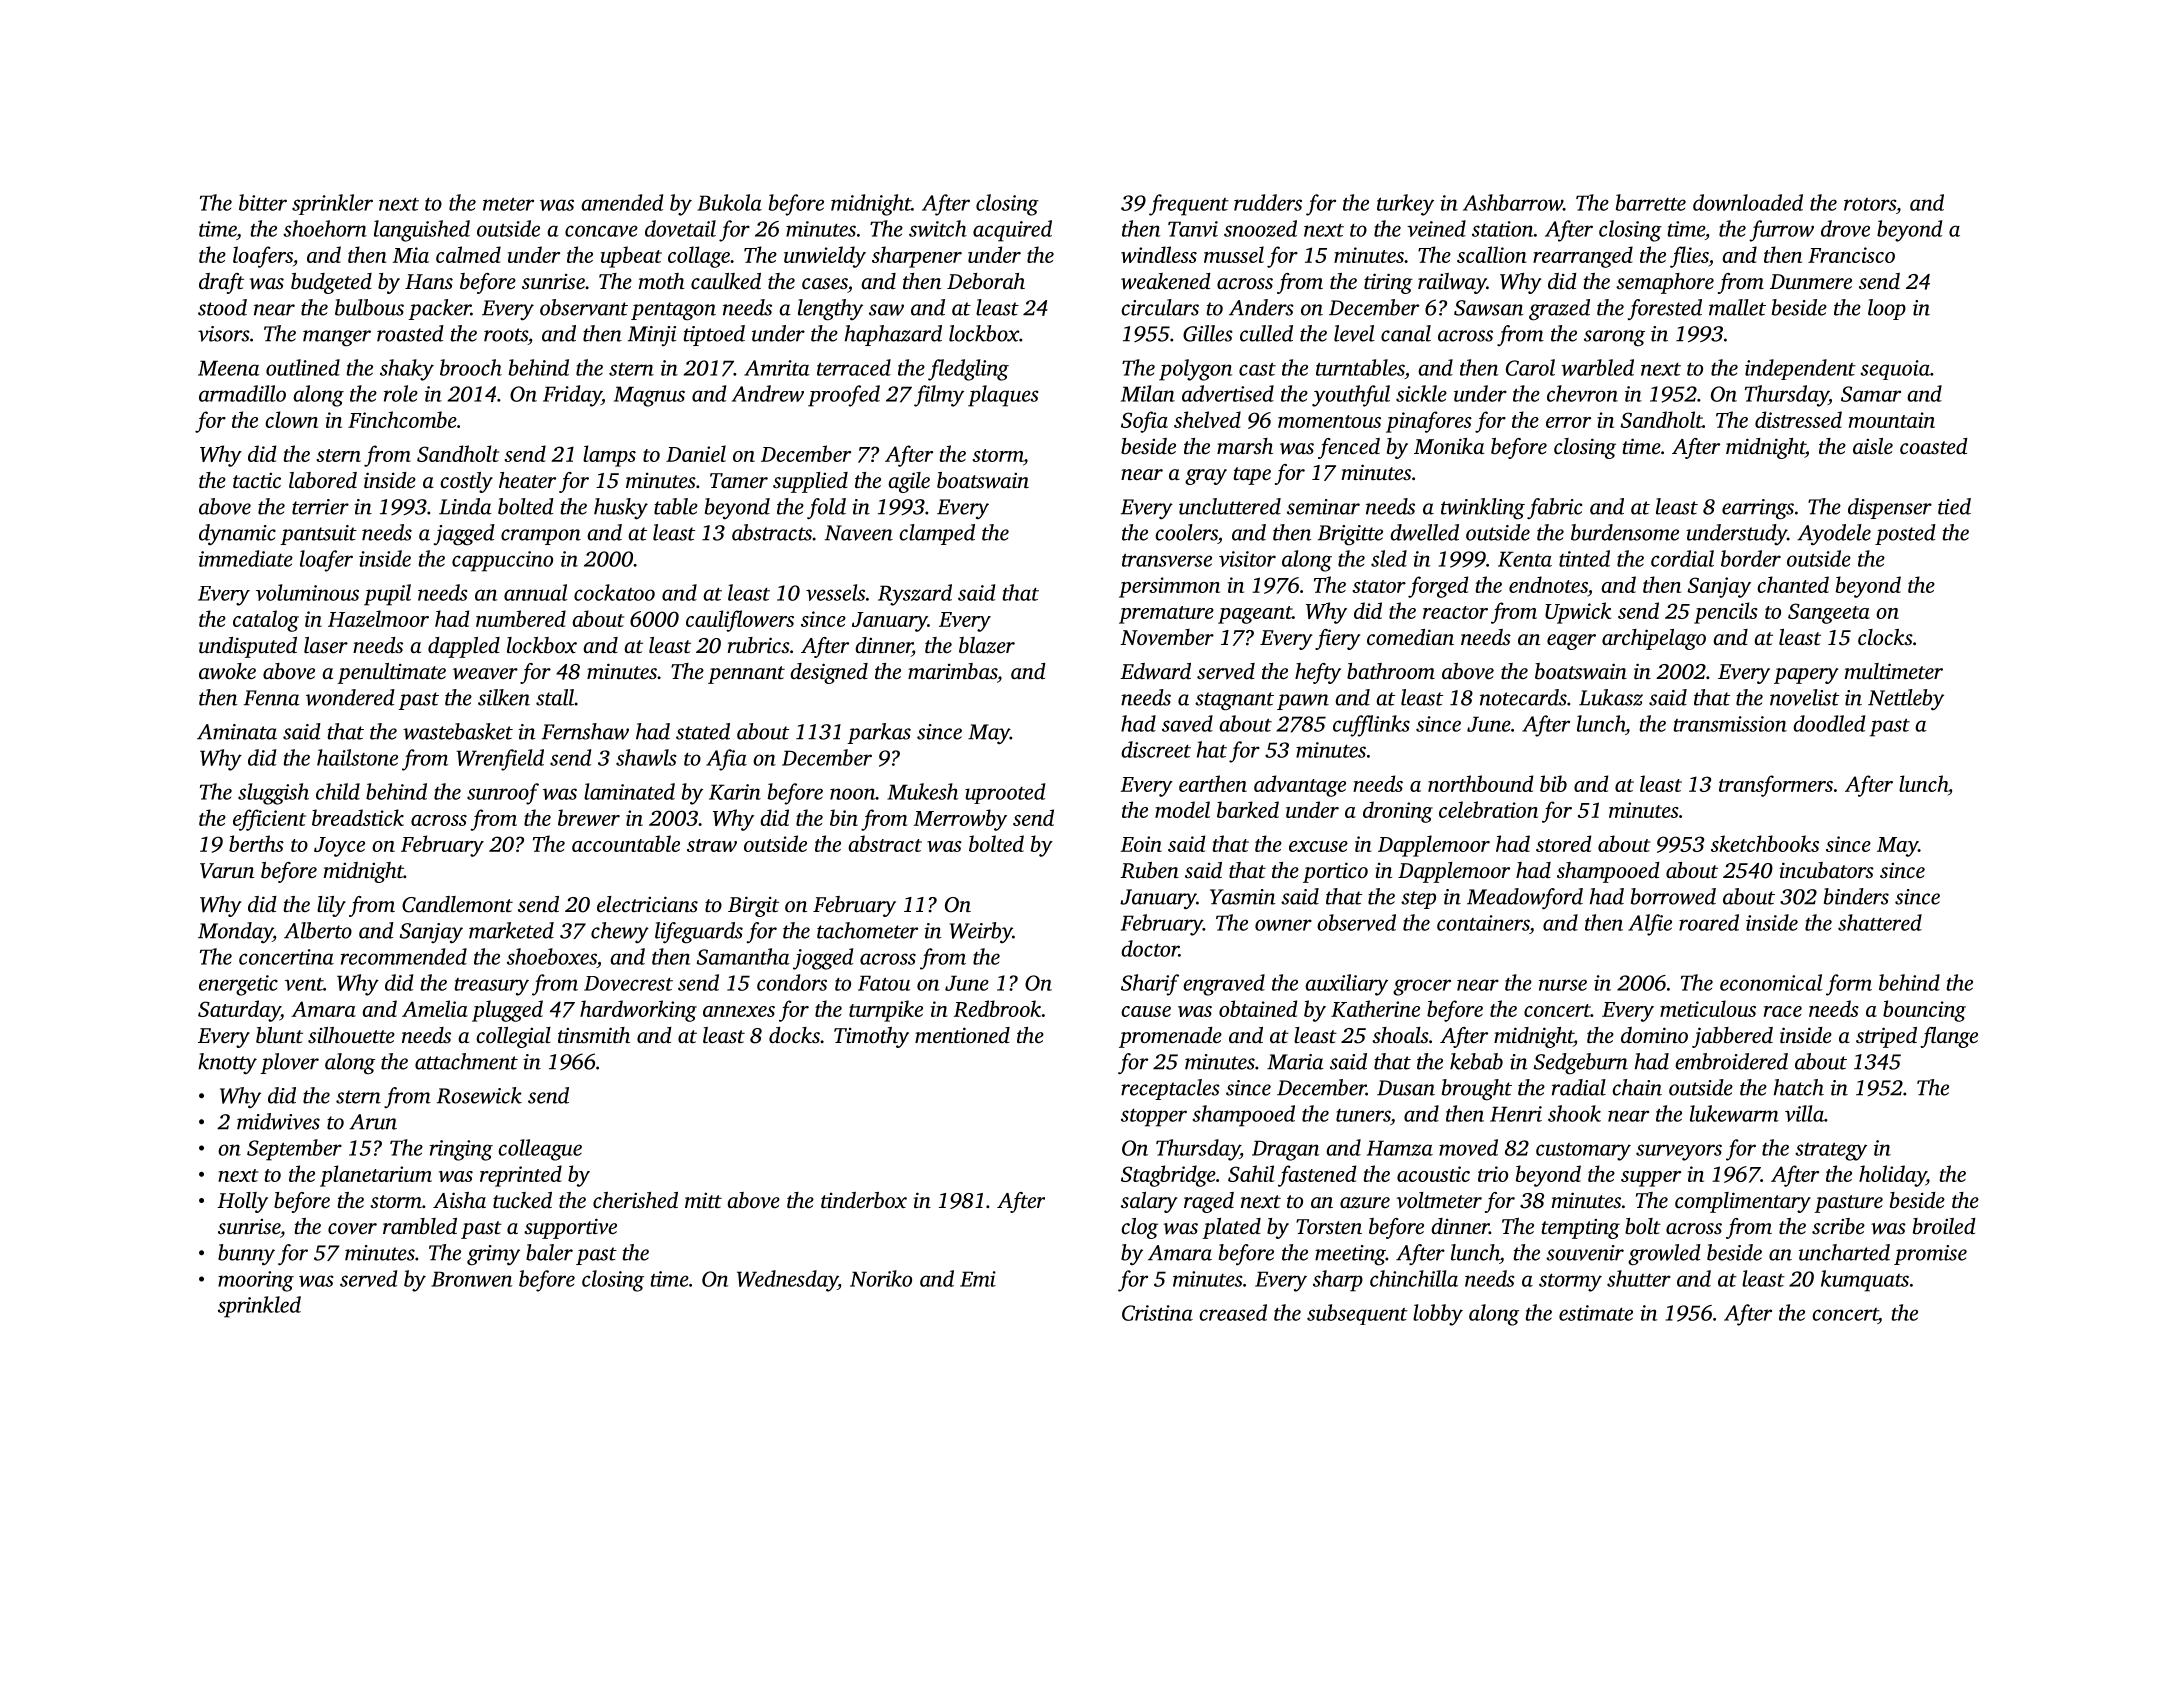 Image resolution: width=2178 pixels, height=1683 pixels. What do you see at coordinates (1895, 370) in the document?
I see `sequoia` at bounding box center [1895, 370].
